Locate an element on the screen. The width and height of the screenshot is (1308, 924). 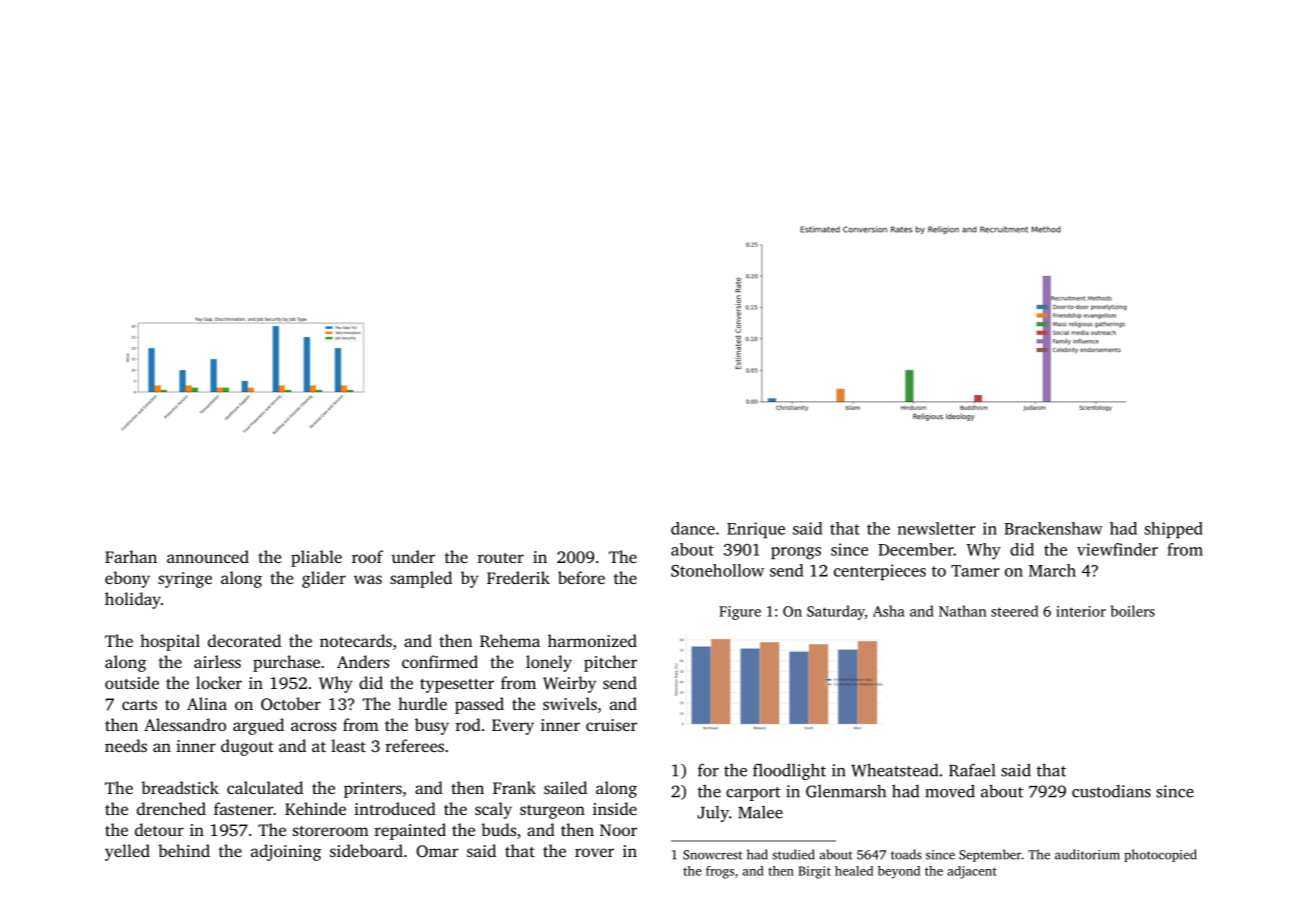
Rafael is located at coordinates (972, 770).
